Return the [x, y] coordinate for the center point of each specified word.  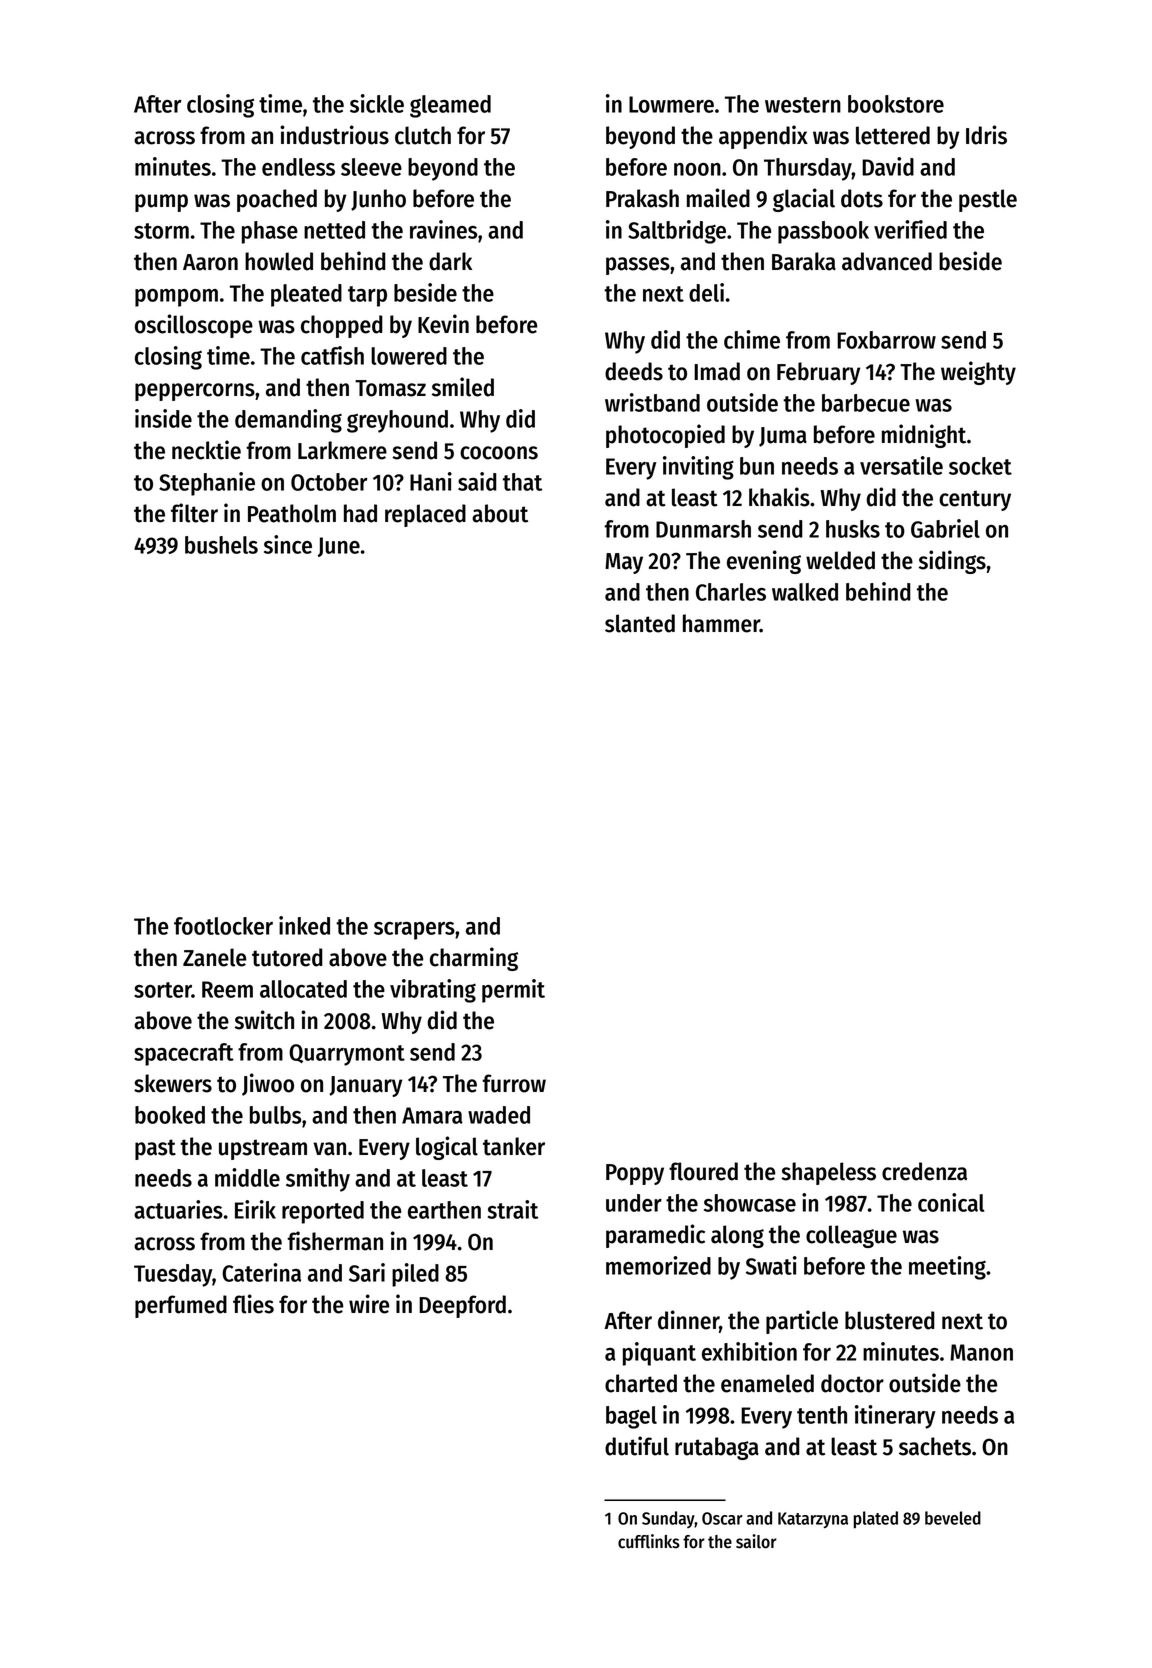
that [522, 482]
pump [161, 203]
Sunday [668, 1519]
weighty [978, 373]
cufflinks [649, 1541]
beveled [953, 1518]
